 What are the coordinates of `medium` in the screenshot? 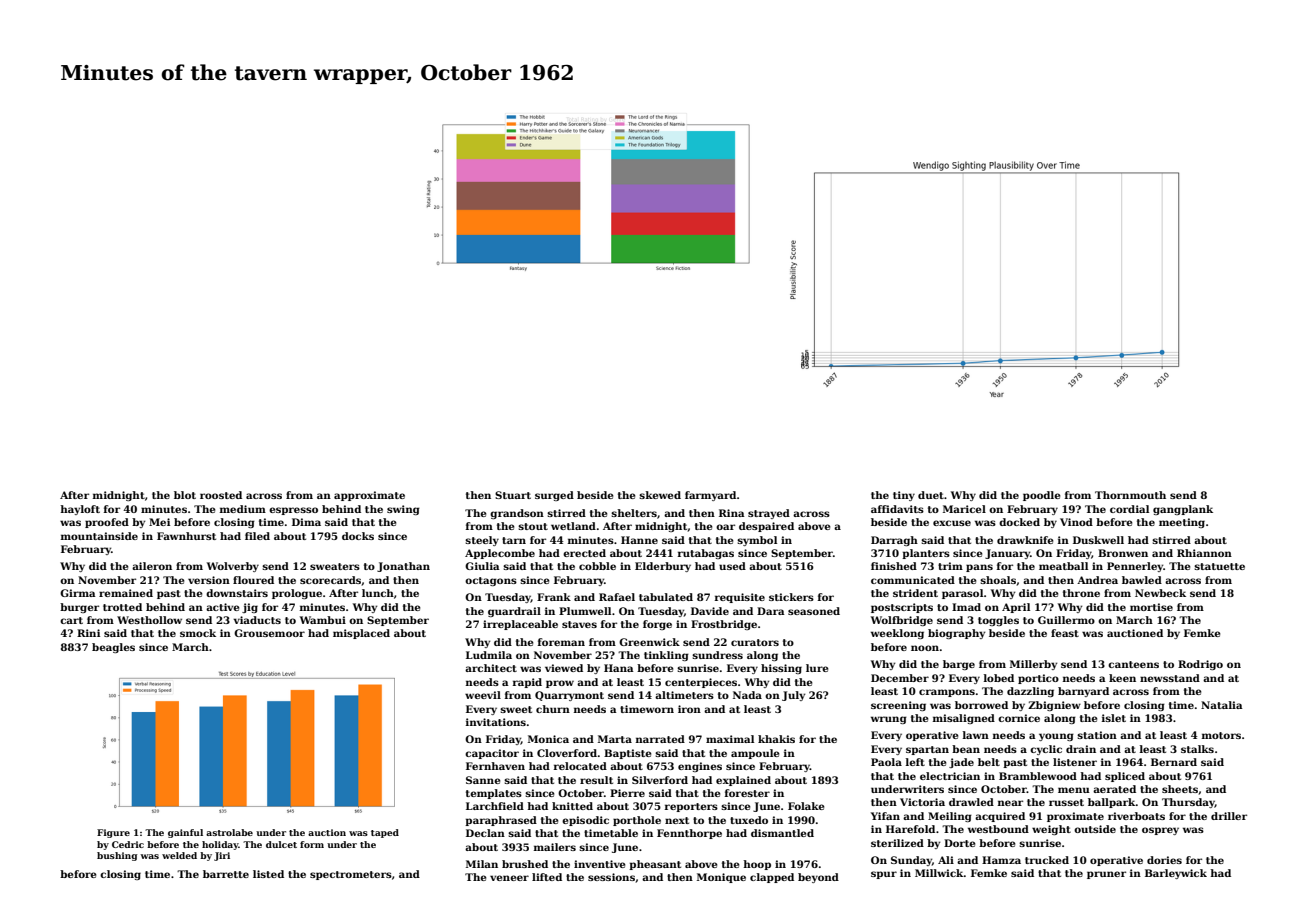 It's located at (243, 509).
